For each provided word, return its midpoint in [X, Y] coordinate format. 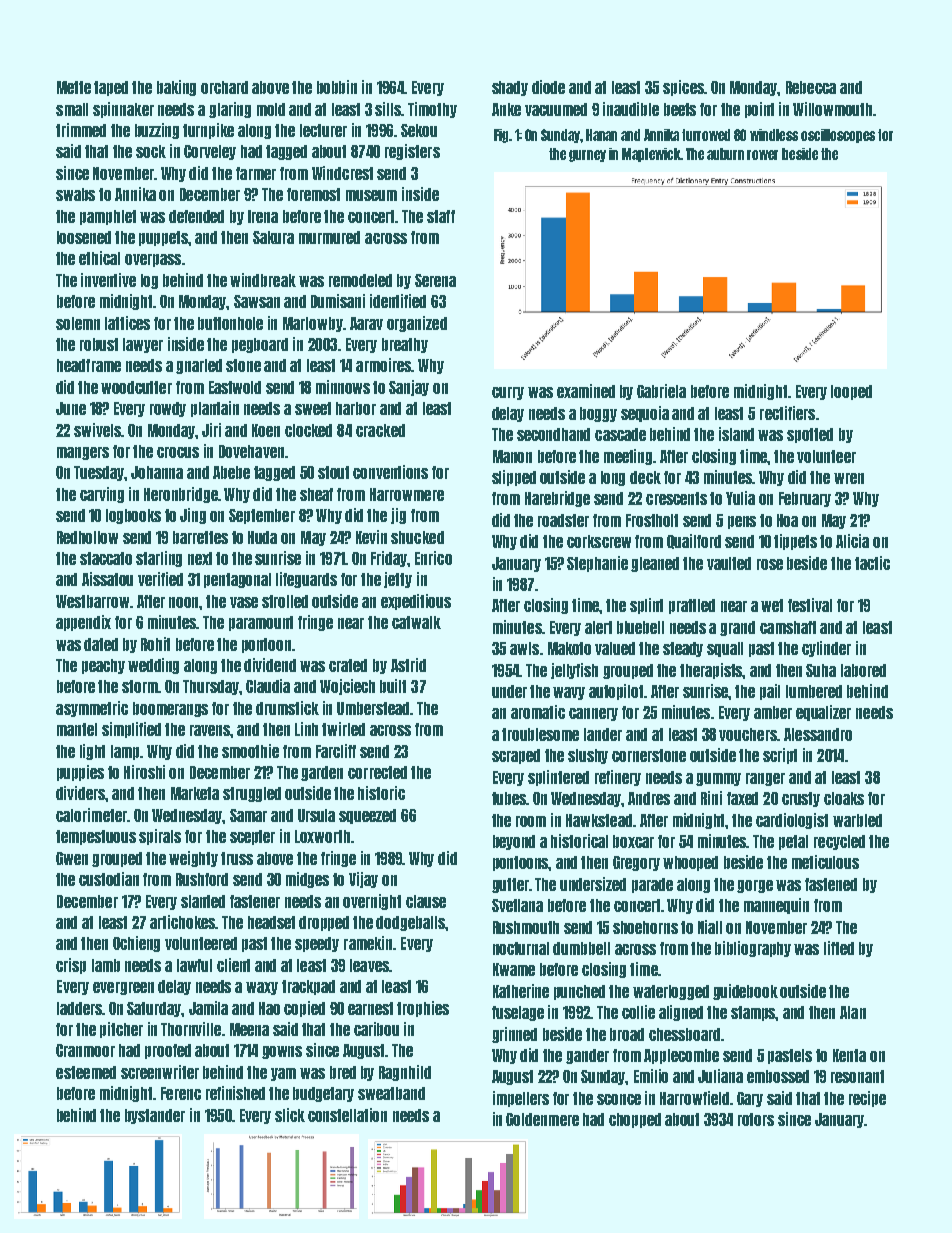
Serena [435, 280]
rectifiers [787, 413]
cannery [593, 714]
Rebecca [811, 87]
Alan [853, 1012]
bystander [155, 1116]
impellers [521, 1099]
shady [510, 88]
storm [140, 686]
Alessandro [818, 734]
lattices [127, 323]
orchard [224, 87]
